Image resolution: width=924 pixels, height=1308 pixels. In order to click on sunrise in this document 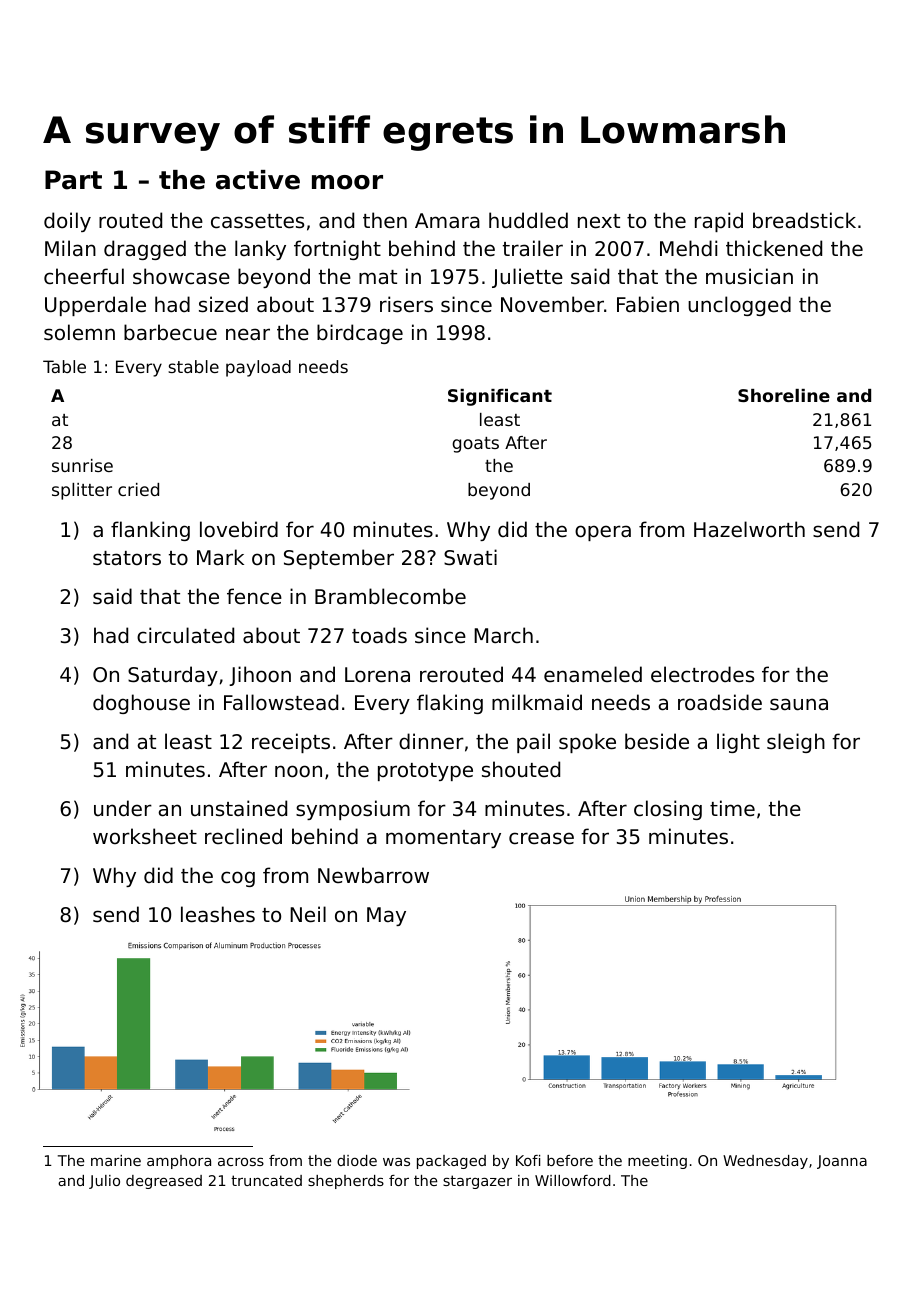, I will do `click(82, 465)`.
